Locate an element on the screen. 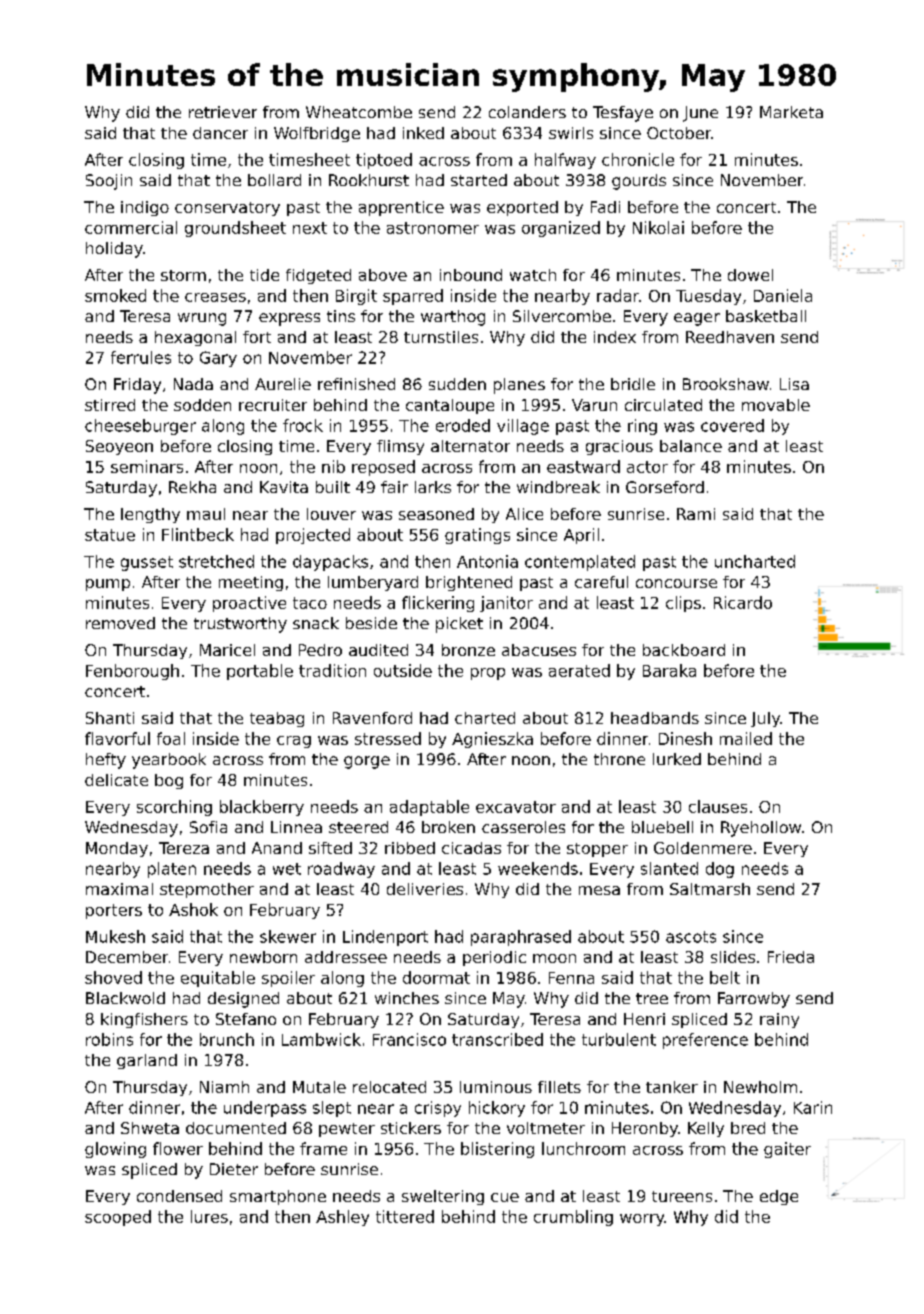 The width and height of the screenshot is (924, 1314). fort is located at coordinates (257, 337).
